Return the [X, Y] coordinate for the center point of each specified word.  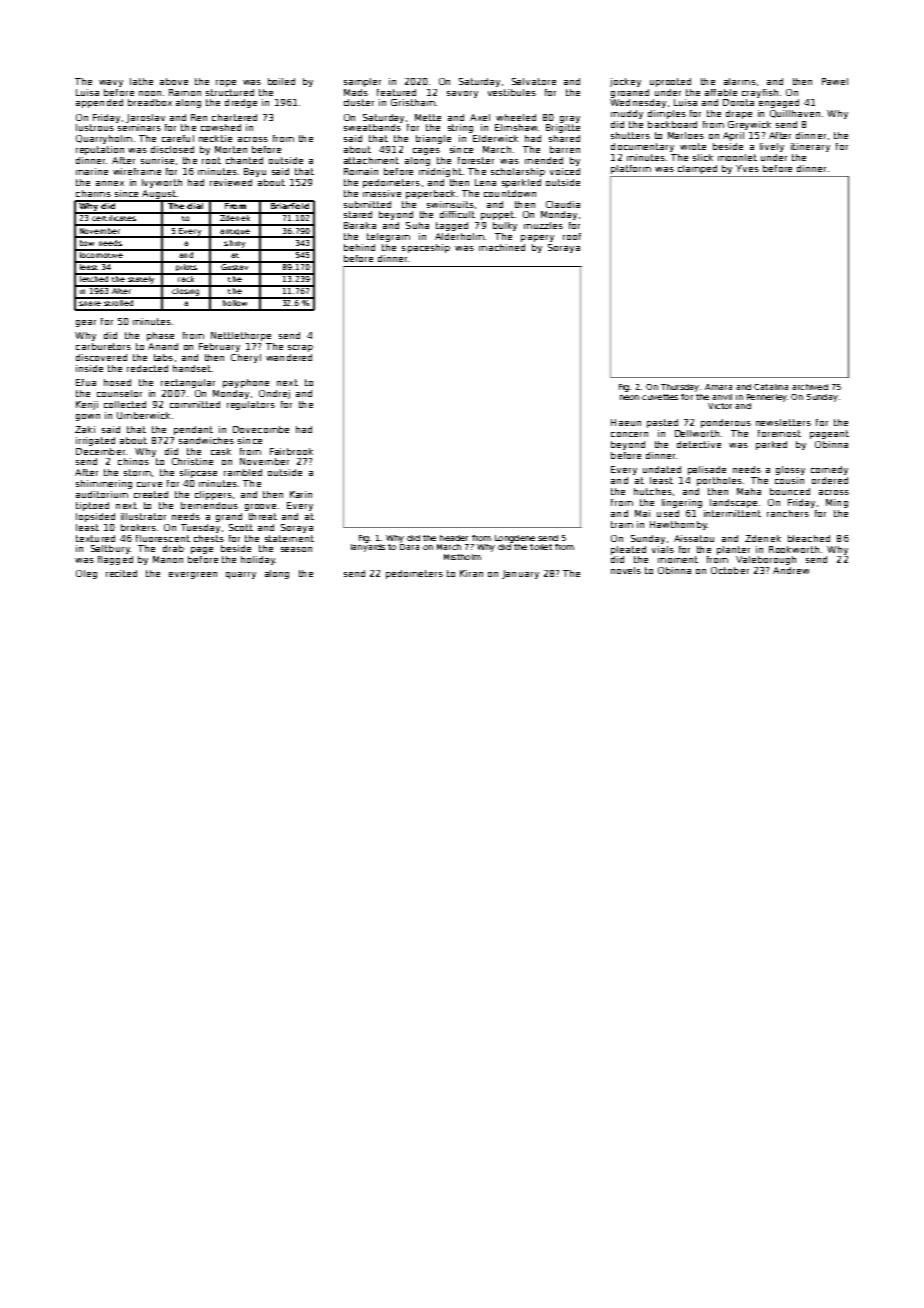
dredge [241, 103]
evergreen [193, 575]
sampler [362, 82]
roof [572, 236]
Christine [192, 461]
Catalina [771, 387]
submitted [367, 204]
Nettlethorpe [241, 336]
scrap [300, 348]
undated [662, 469]
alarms [740, 81]
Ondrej [274, 394]
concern [629, 434]
